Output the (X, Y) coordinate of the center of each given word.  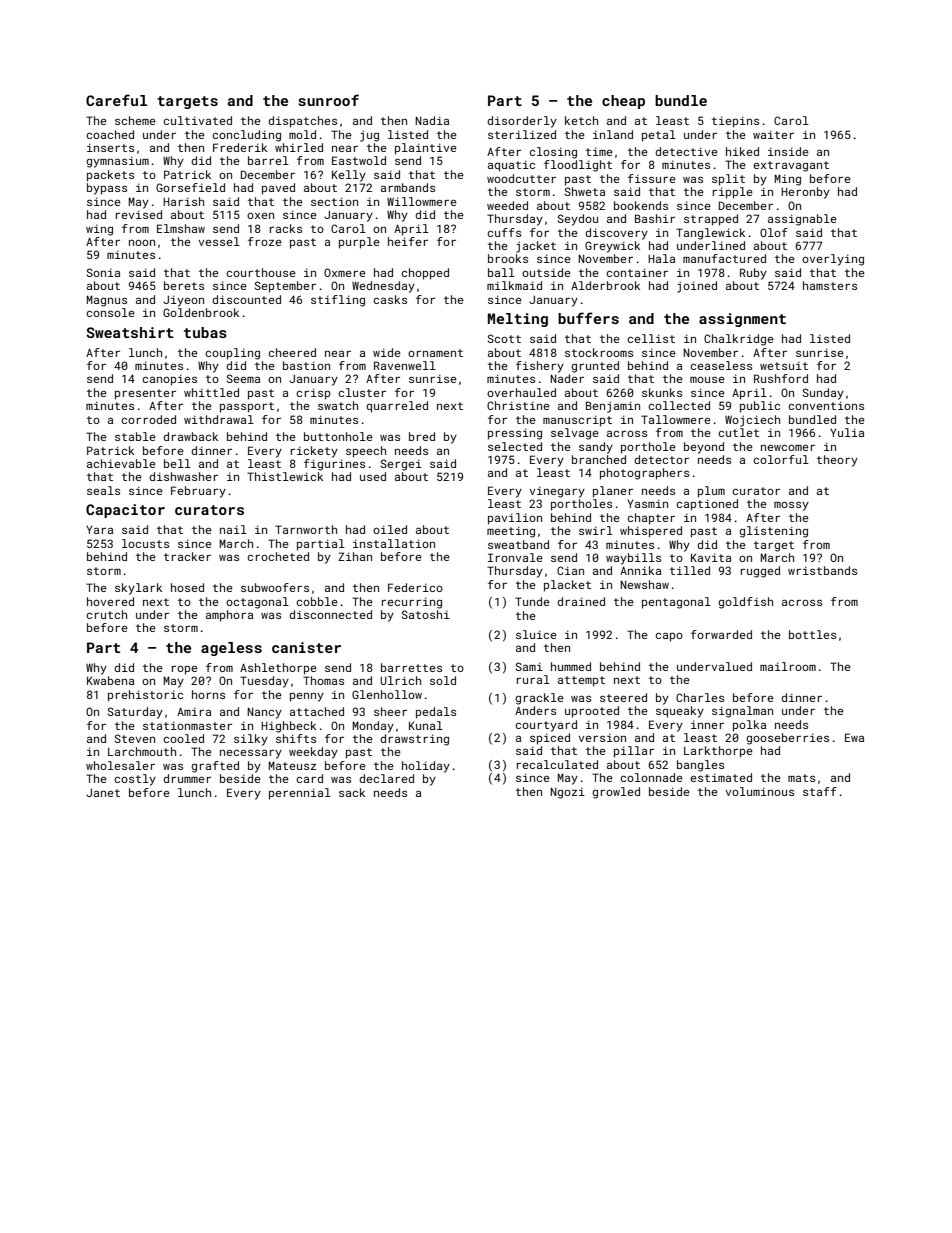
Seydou (578, 220)
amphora (229, 616)
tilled (690, 570)
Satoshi (426, 614)
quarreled (397, 407)
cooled (183, 738)
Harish (183, 201)
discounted (246, 299)
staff (820, 791)
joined (697, 287)
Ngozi (567, 793)
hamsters (830, 285)
